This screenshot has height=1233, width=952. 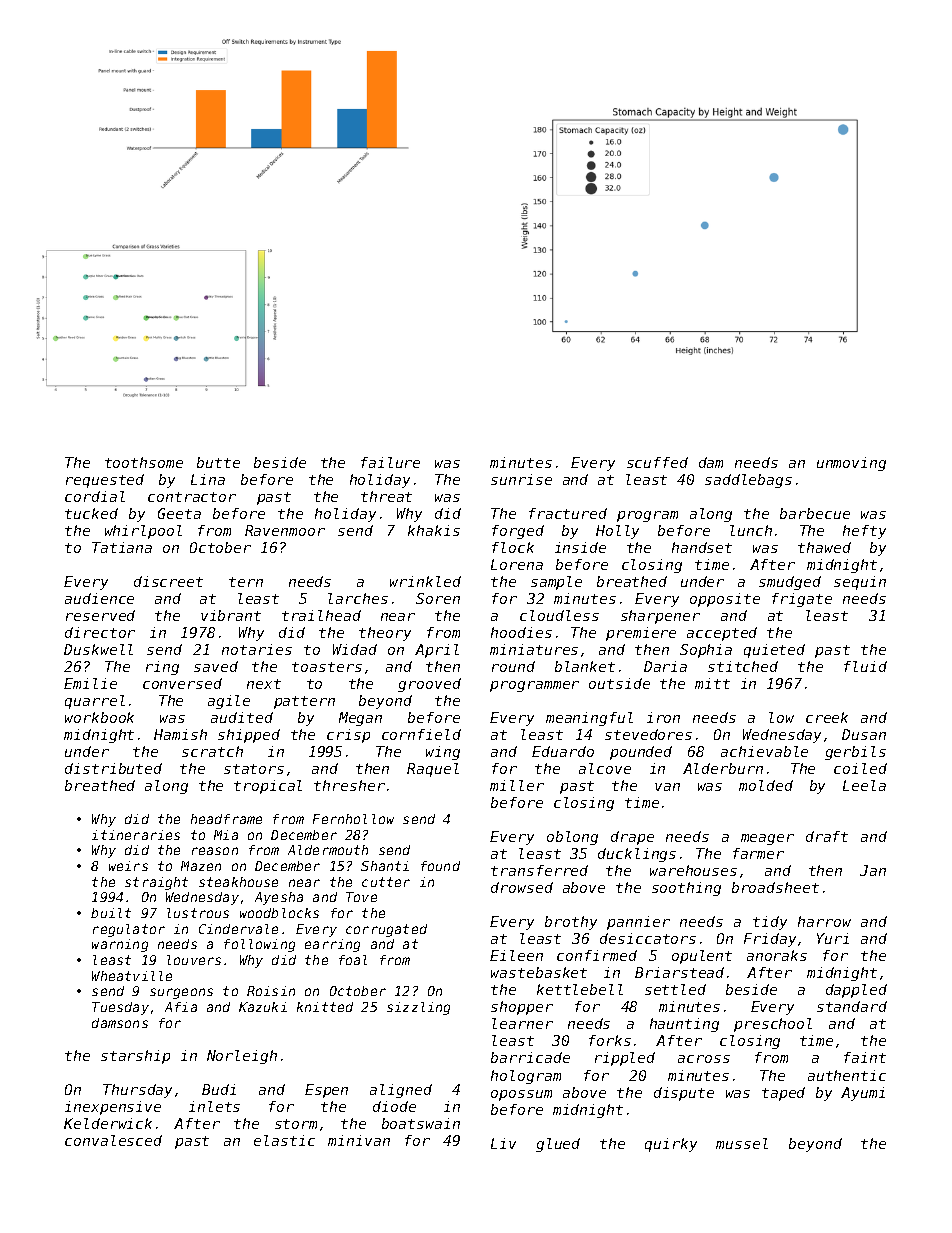 I want to click on grooved, so click(x=429, y=685).
